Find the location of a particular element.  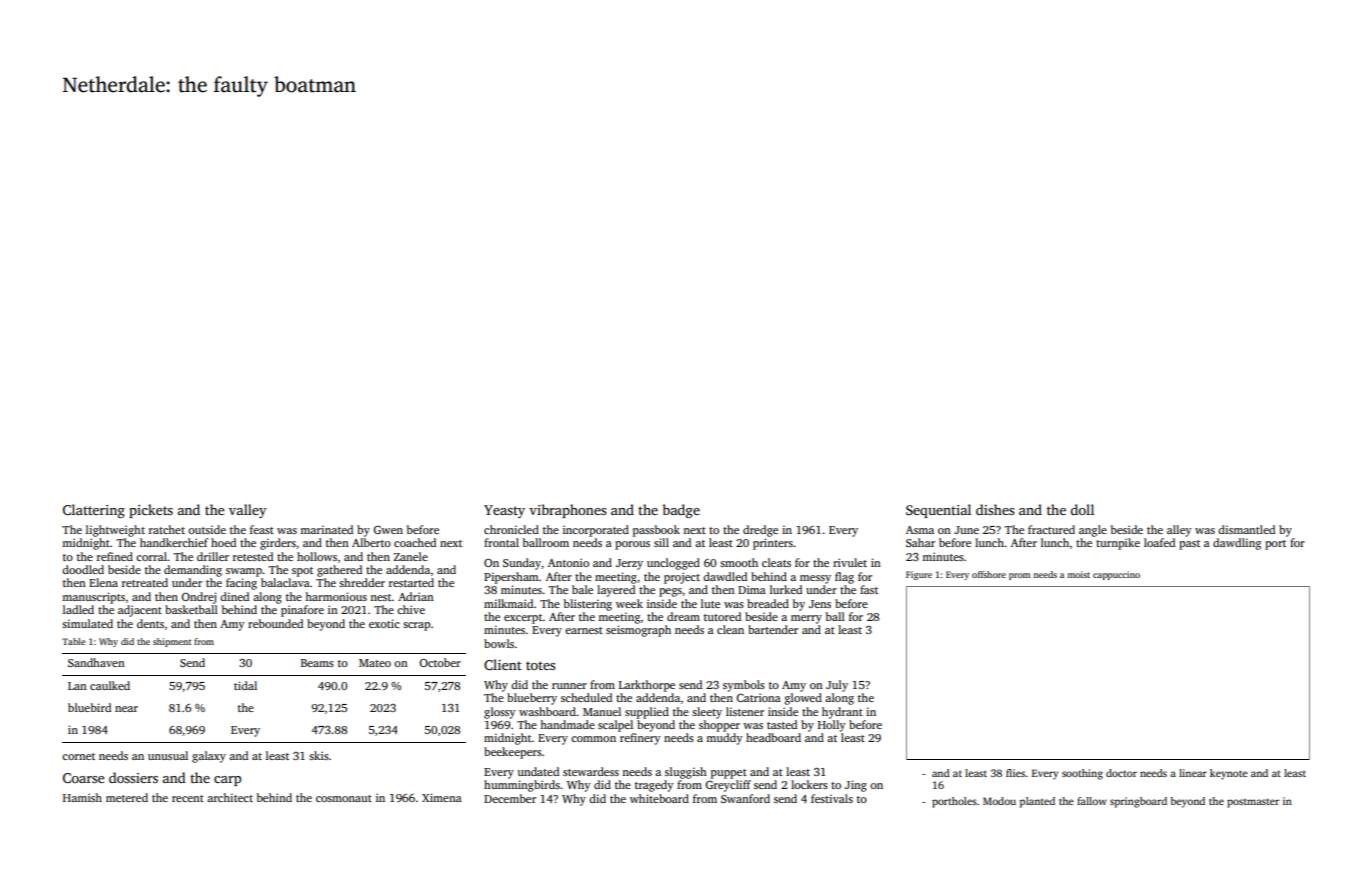

lightweight is located at coordinates (115, 531).
